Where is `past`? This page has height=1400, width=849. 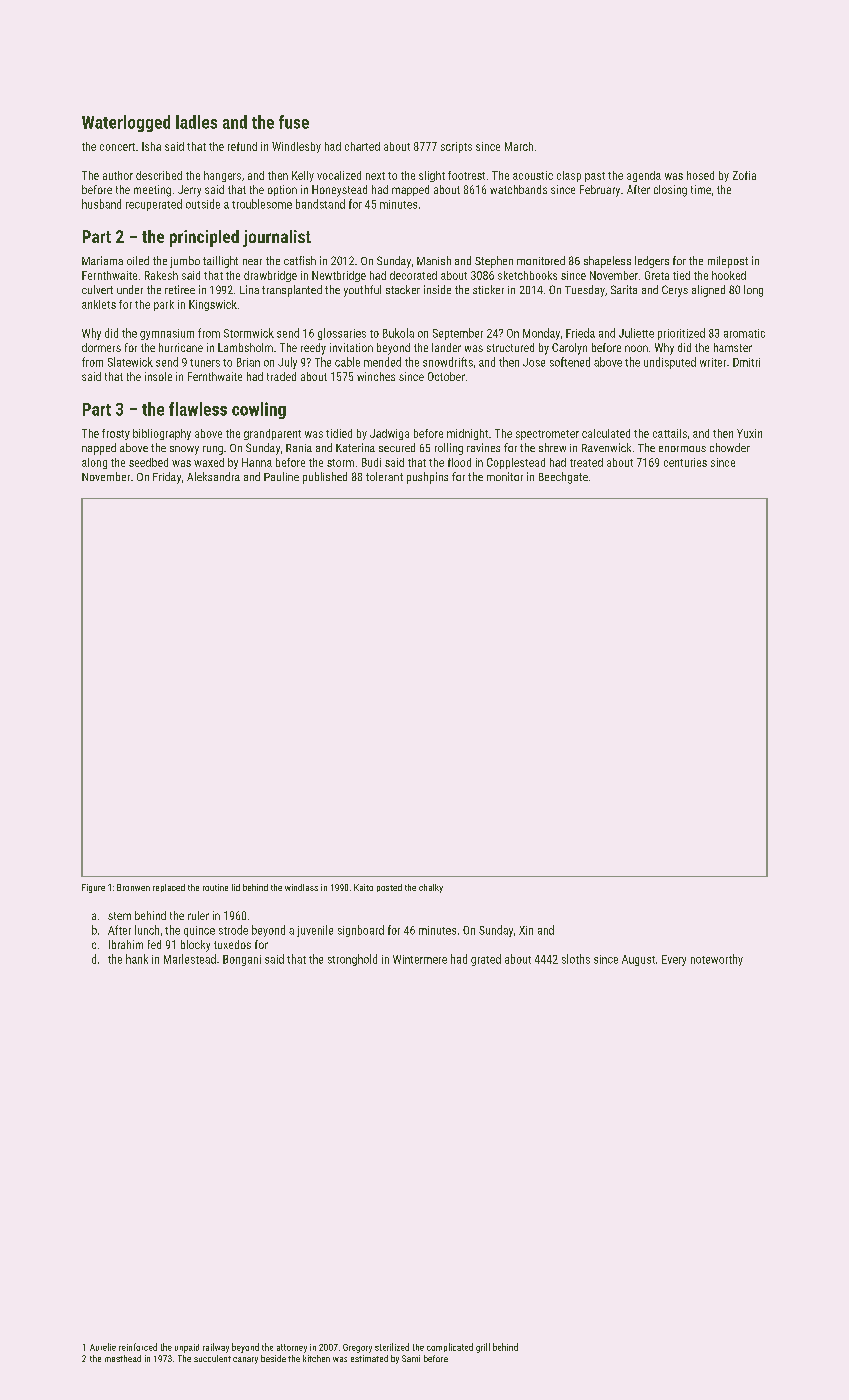 past is located at coordinates (595, 177).
